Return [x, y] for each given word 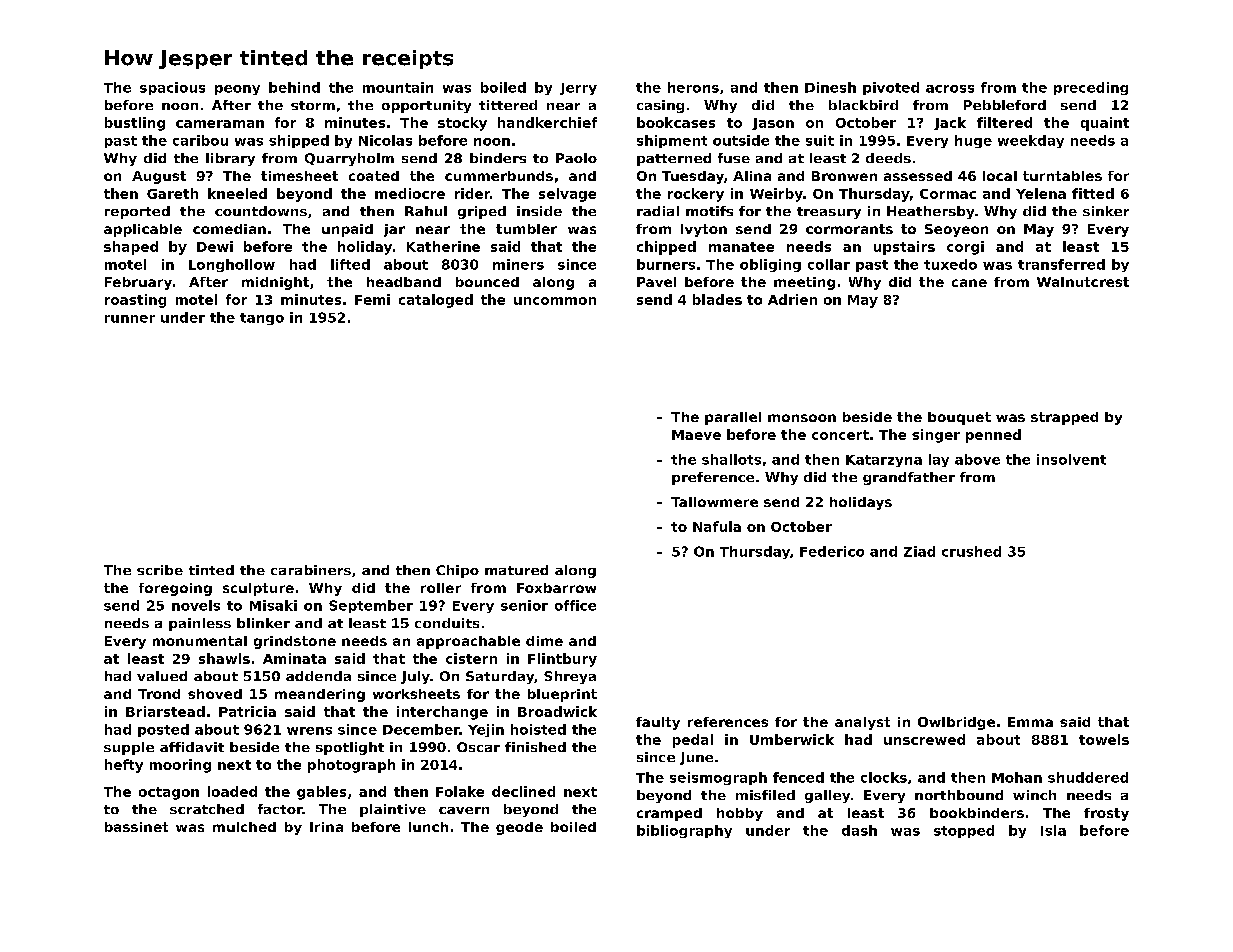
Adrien [792, 299]
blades [717, 299]
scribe [160, 570]
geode [519, 828]
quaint [1105, 124]
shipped [299, 141]
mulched [244, 827]
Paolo [576, 158]
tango [262, 319]
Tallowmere [714, 502]
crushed [971, 551]
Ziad [919, 551]
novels [196, 605]
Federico [832, 551]
